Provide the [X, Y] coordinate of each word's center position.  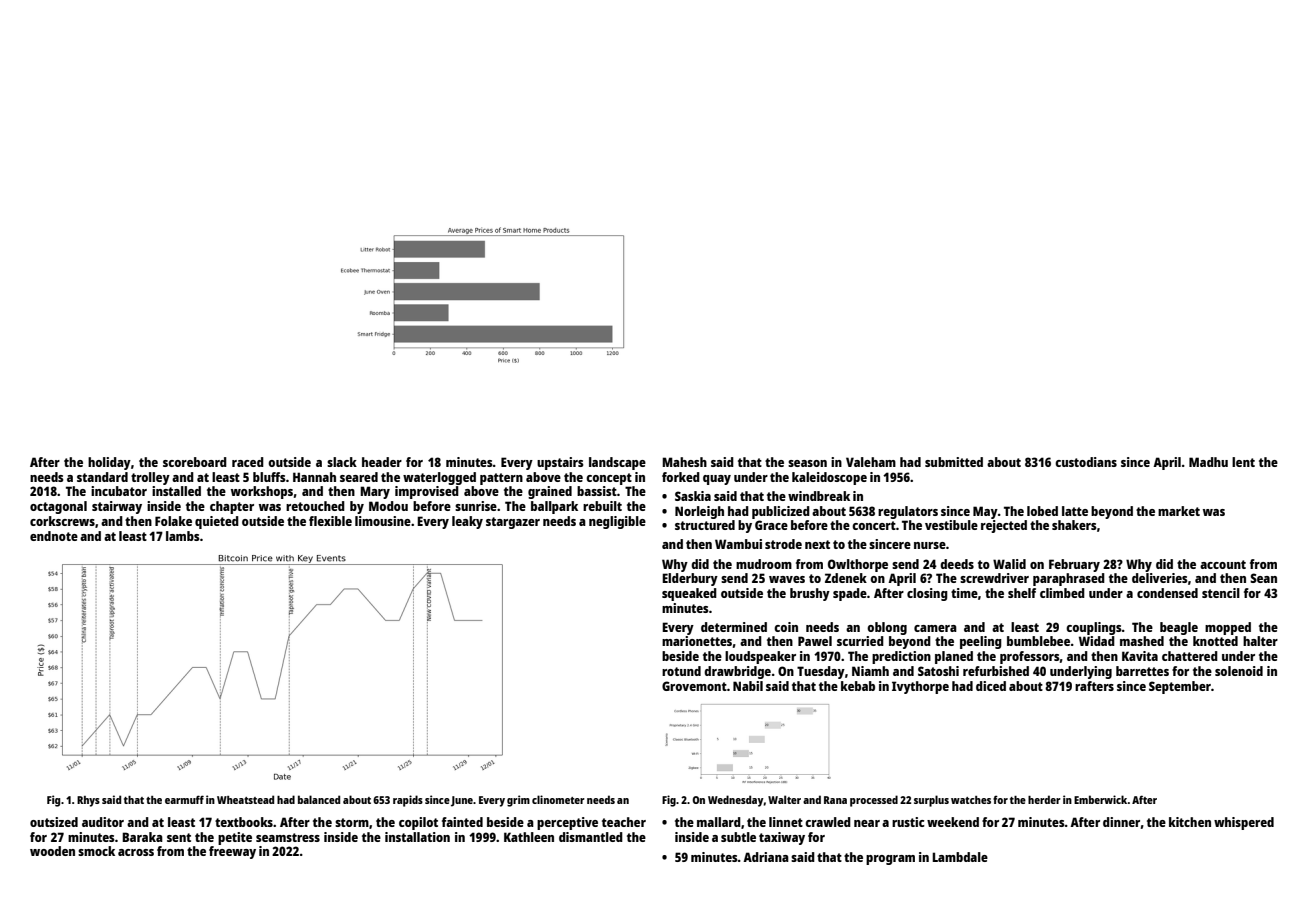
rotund [681, 671]
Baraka [142, 837]
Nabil [748, 686]
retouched [315, 506]
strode [783, 544]
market [1179, 511]
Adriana [766, 857]
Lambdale [960, 857]
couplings [1094, 628]
